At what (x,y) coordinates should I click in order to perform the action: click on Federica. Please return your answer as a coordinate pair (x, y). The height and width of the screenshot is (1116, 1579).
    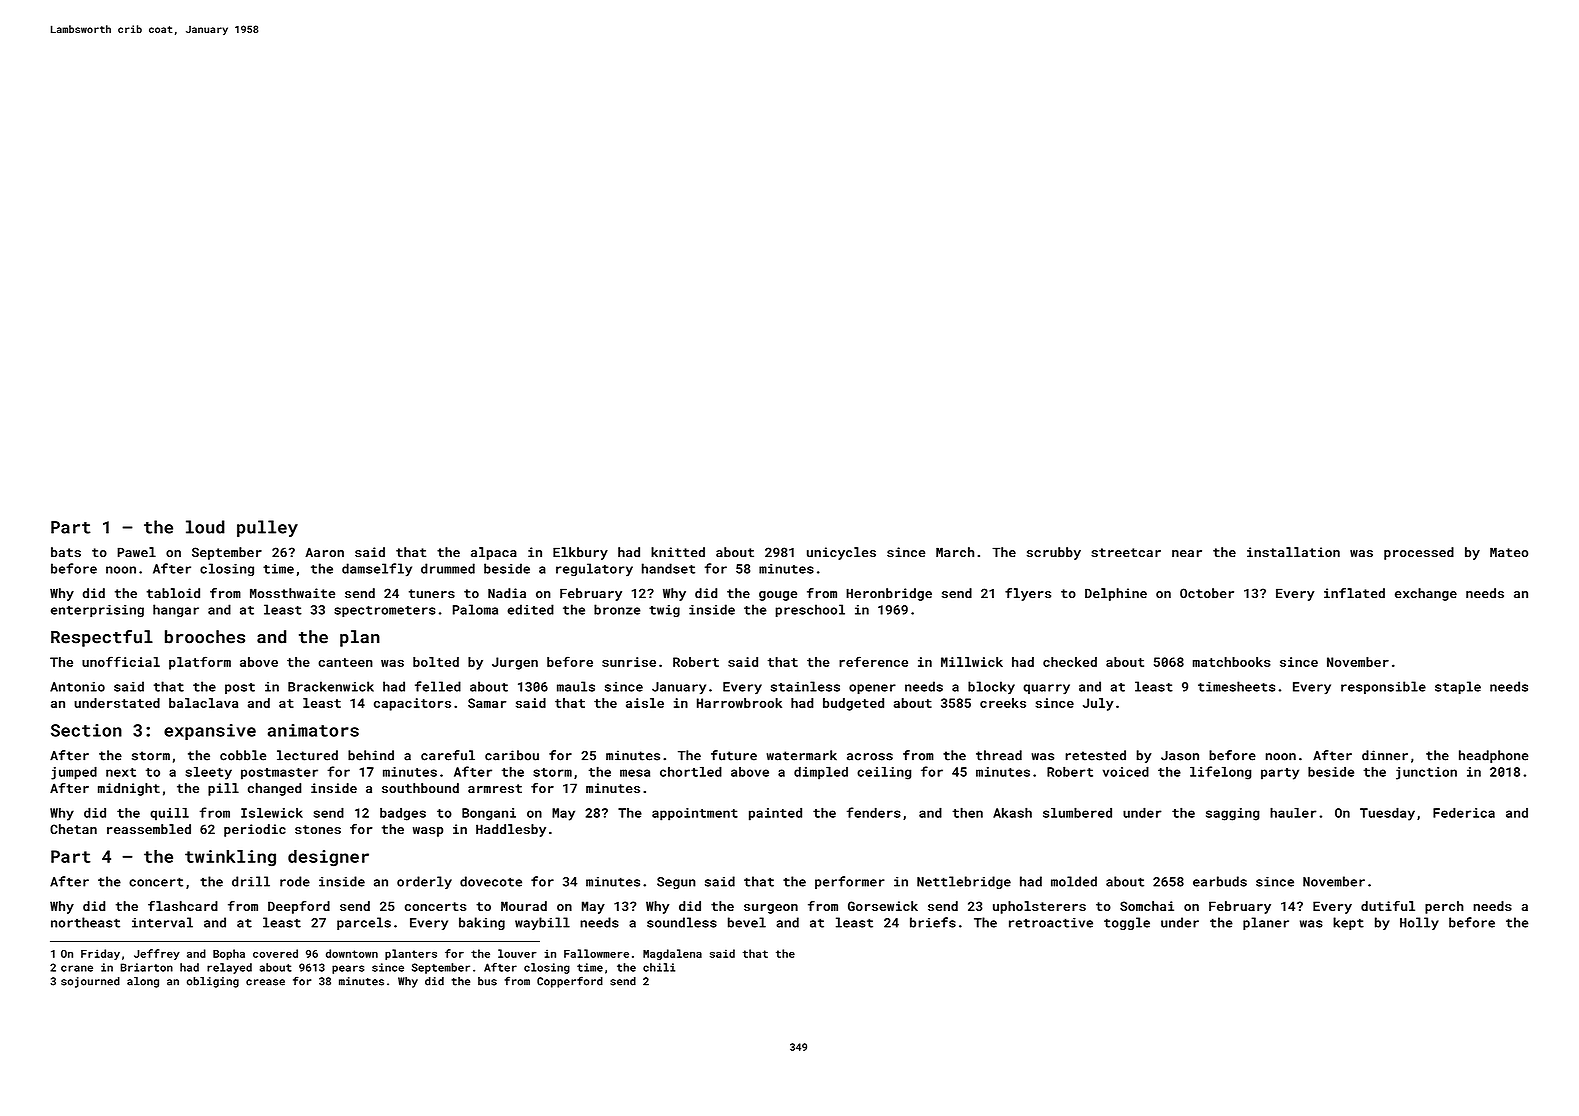
    Looking at the image, I should click on (1464, 813).
